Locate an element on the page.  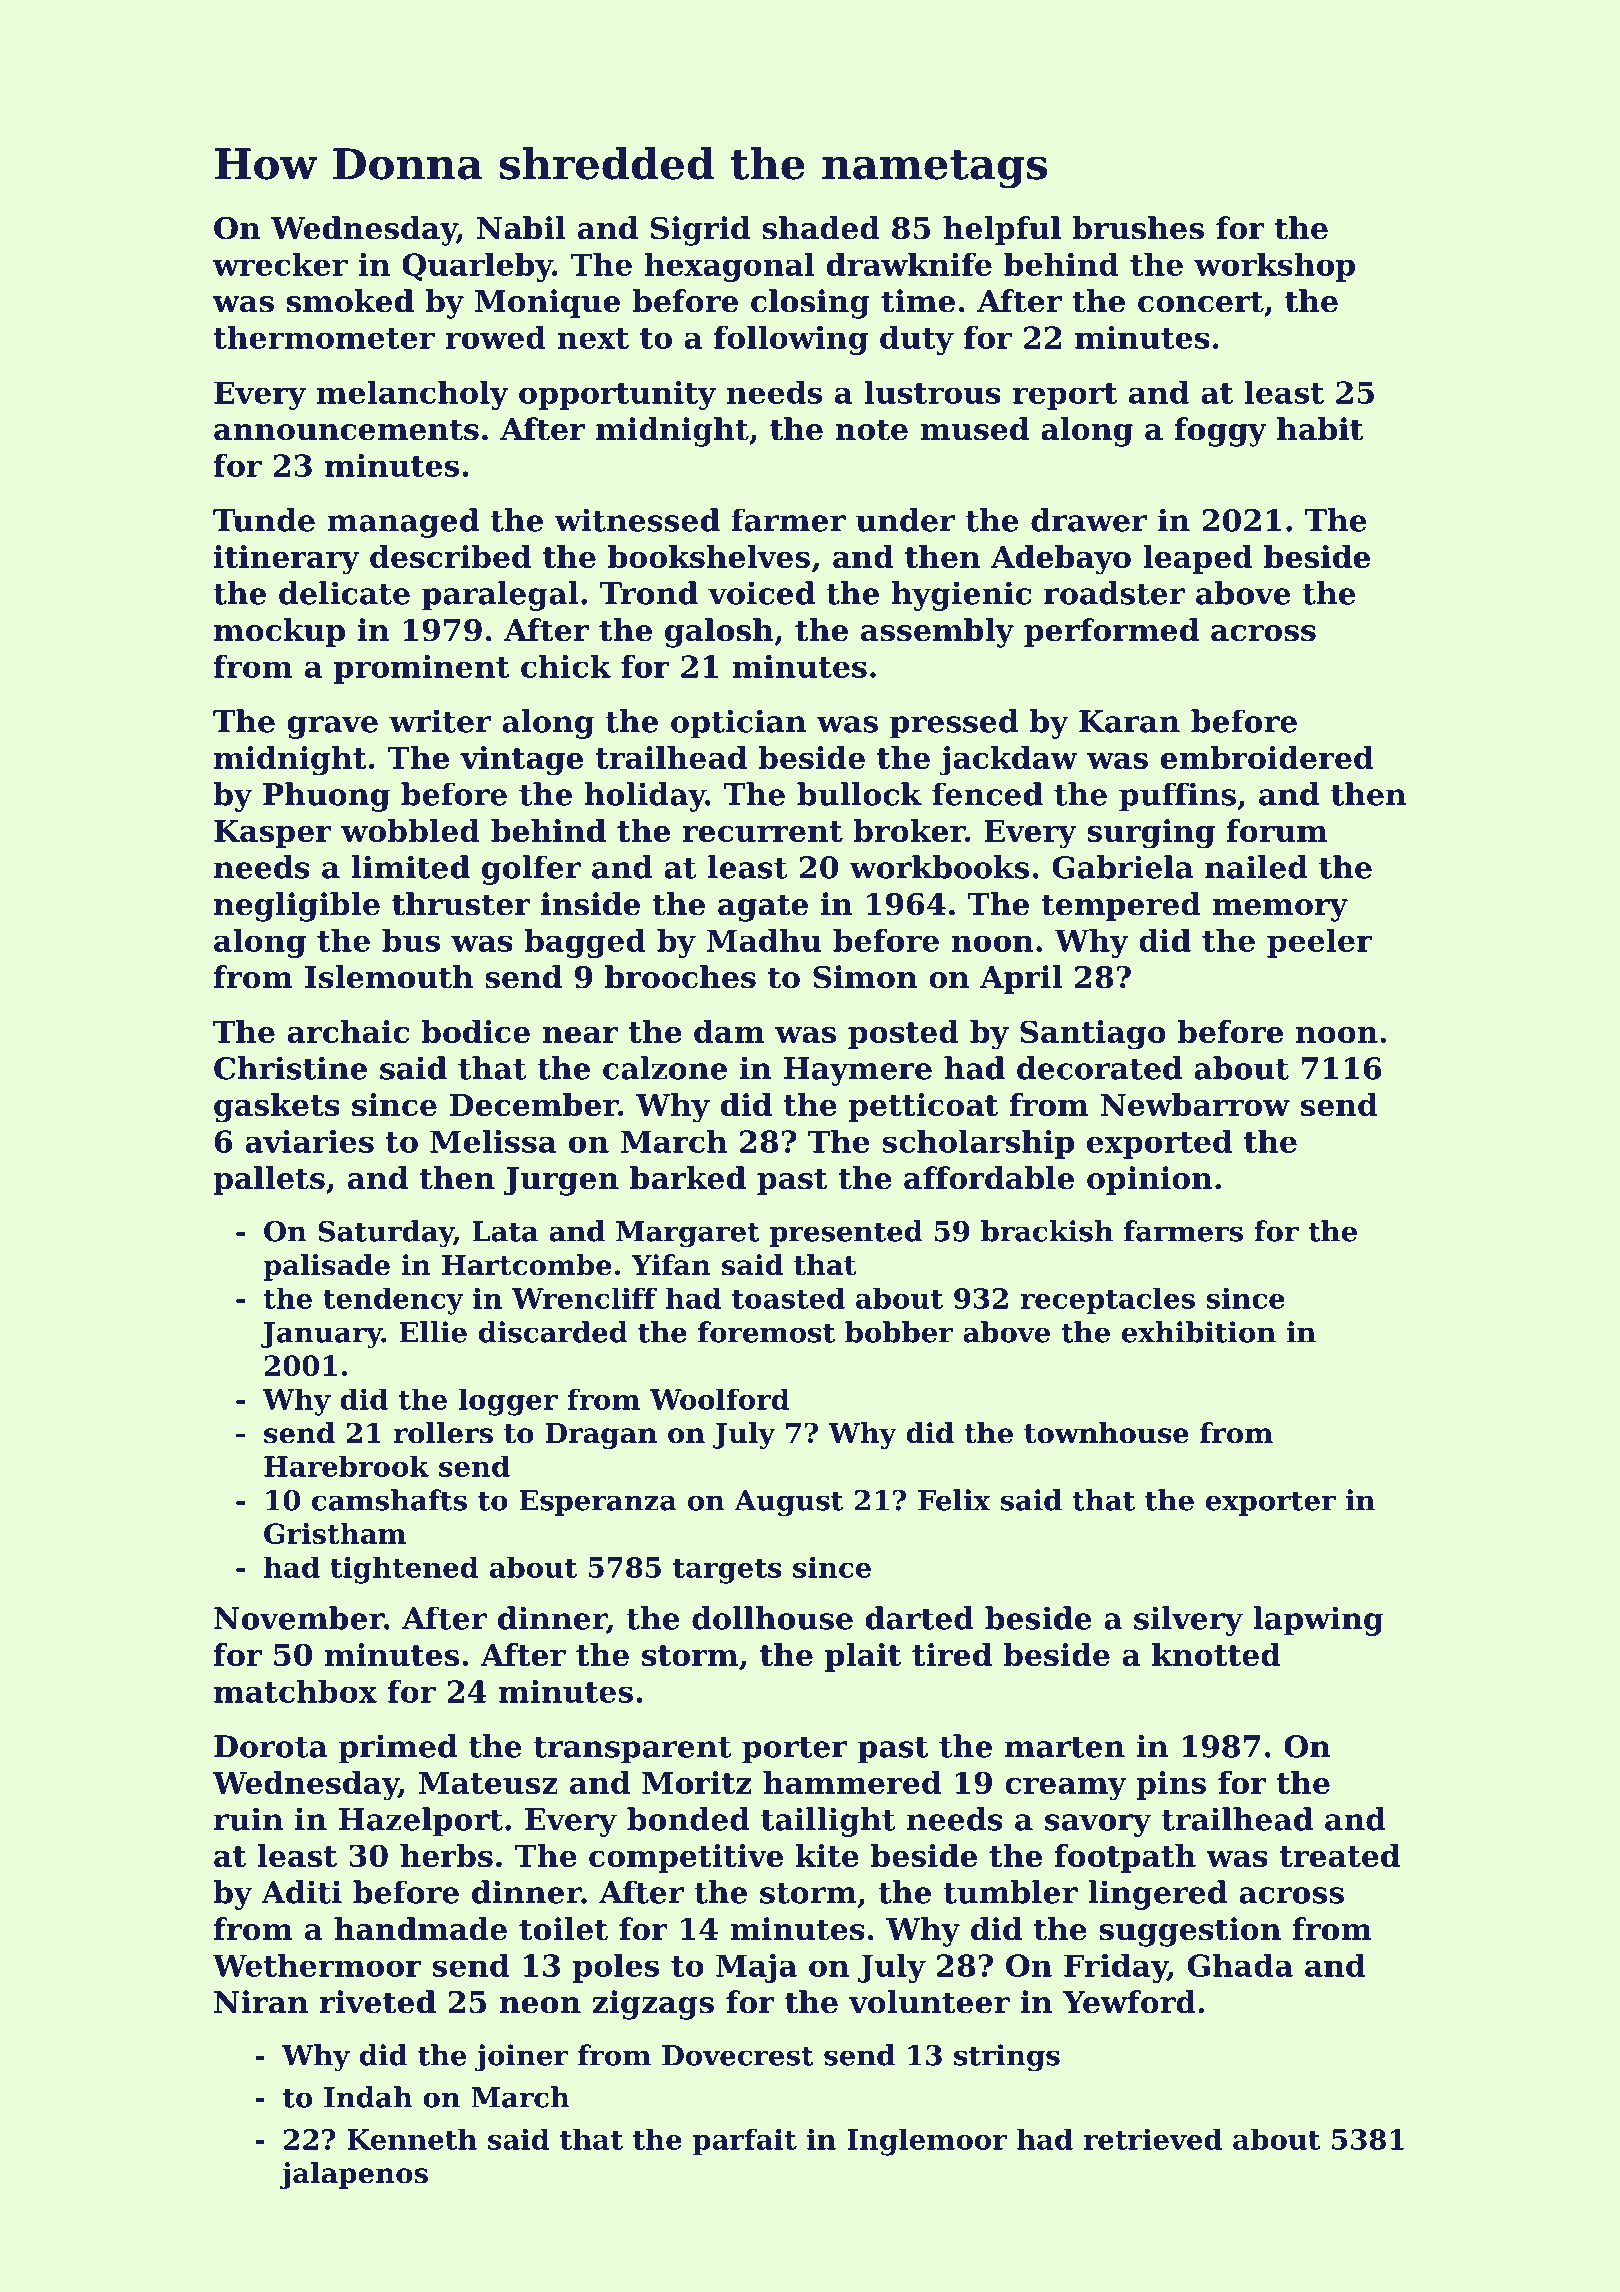
treated is located at coordinates (1339, 1855).
